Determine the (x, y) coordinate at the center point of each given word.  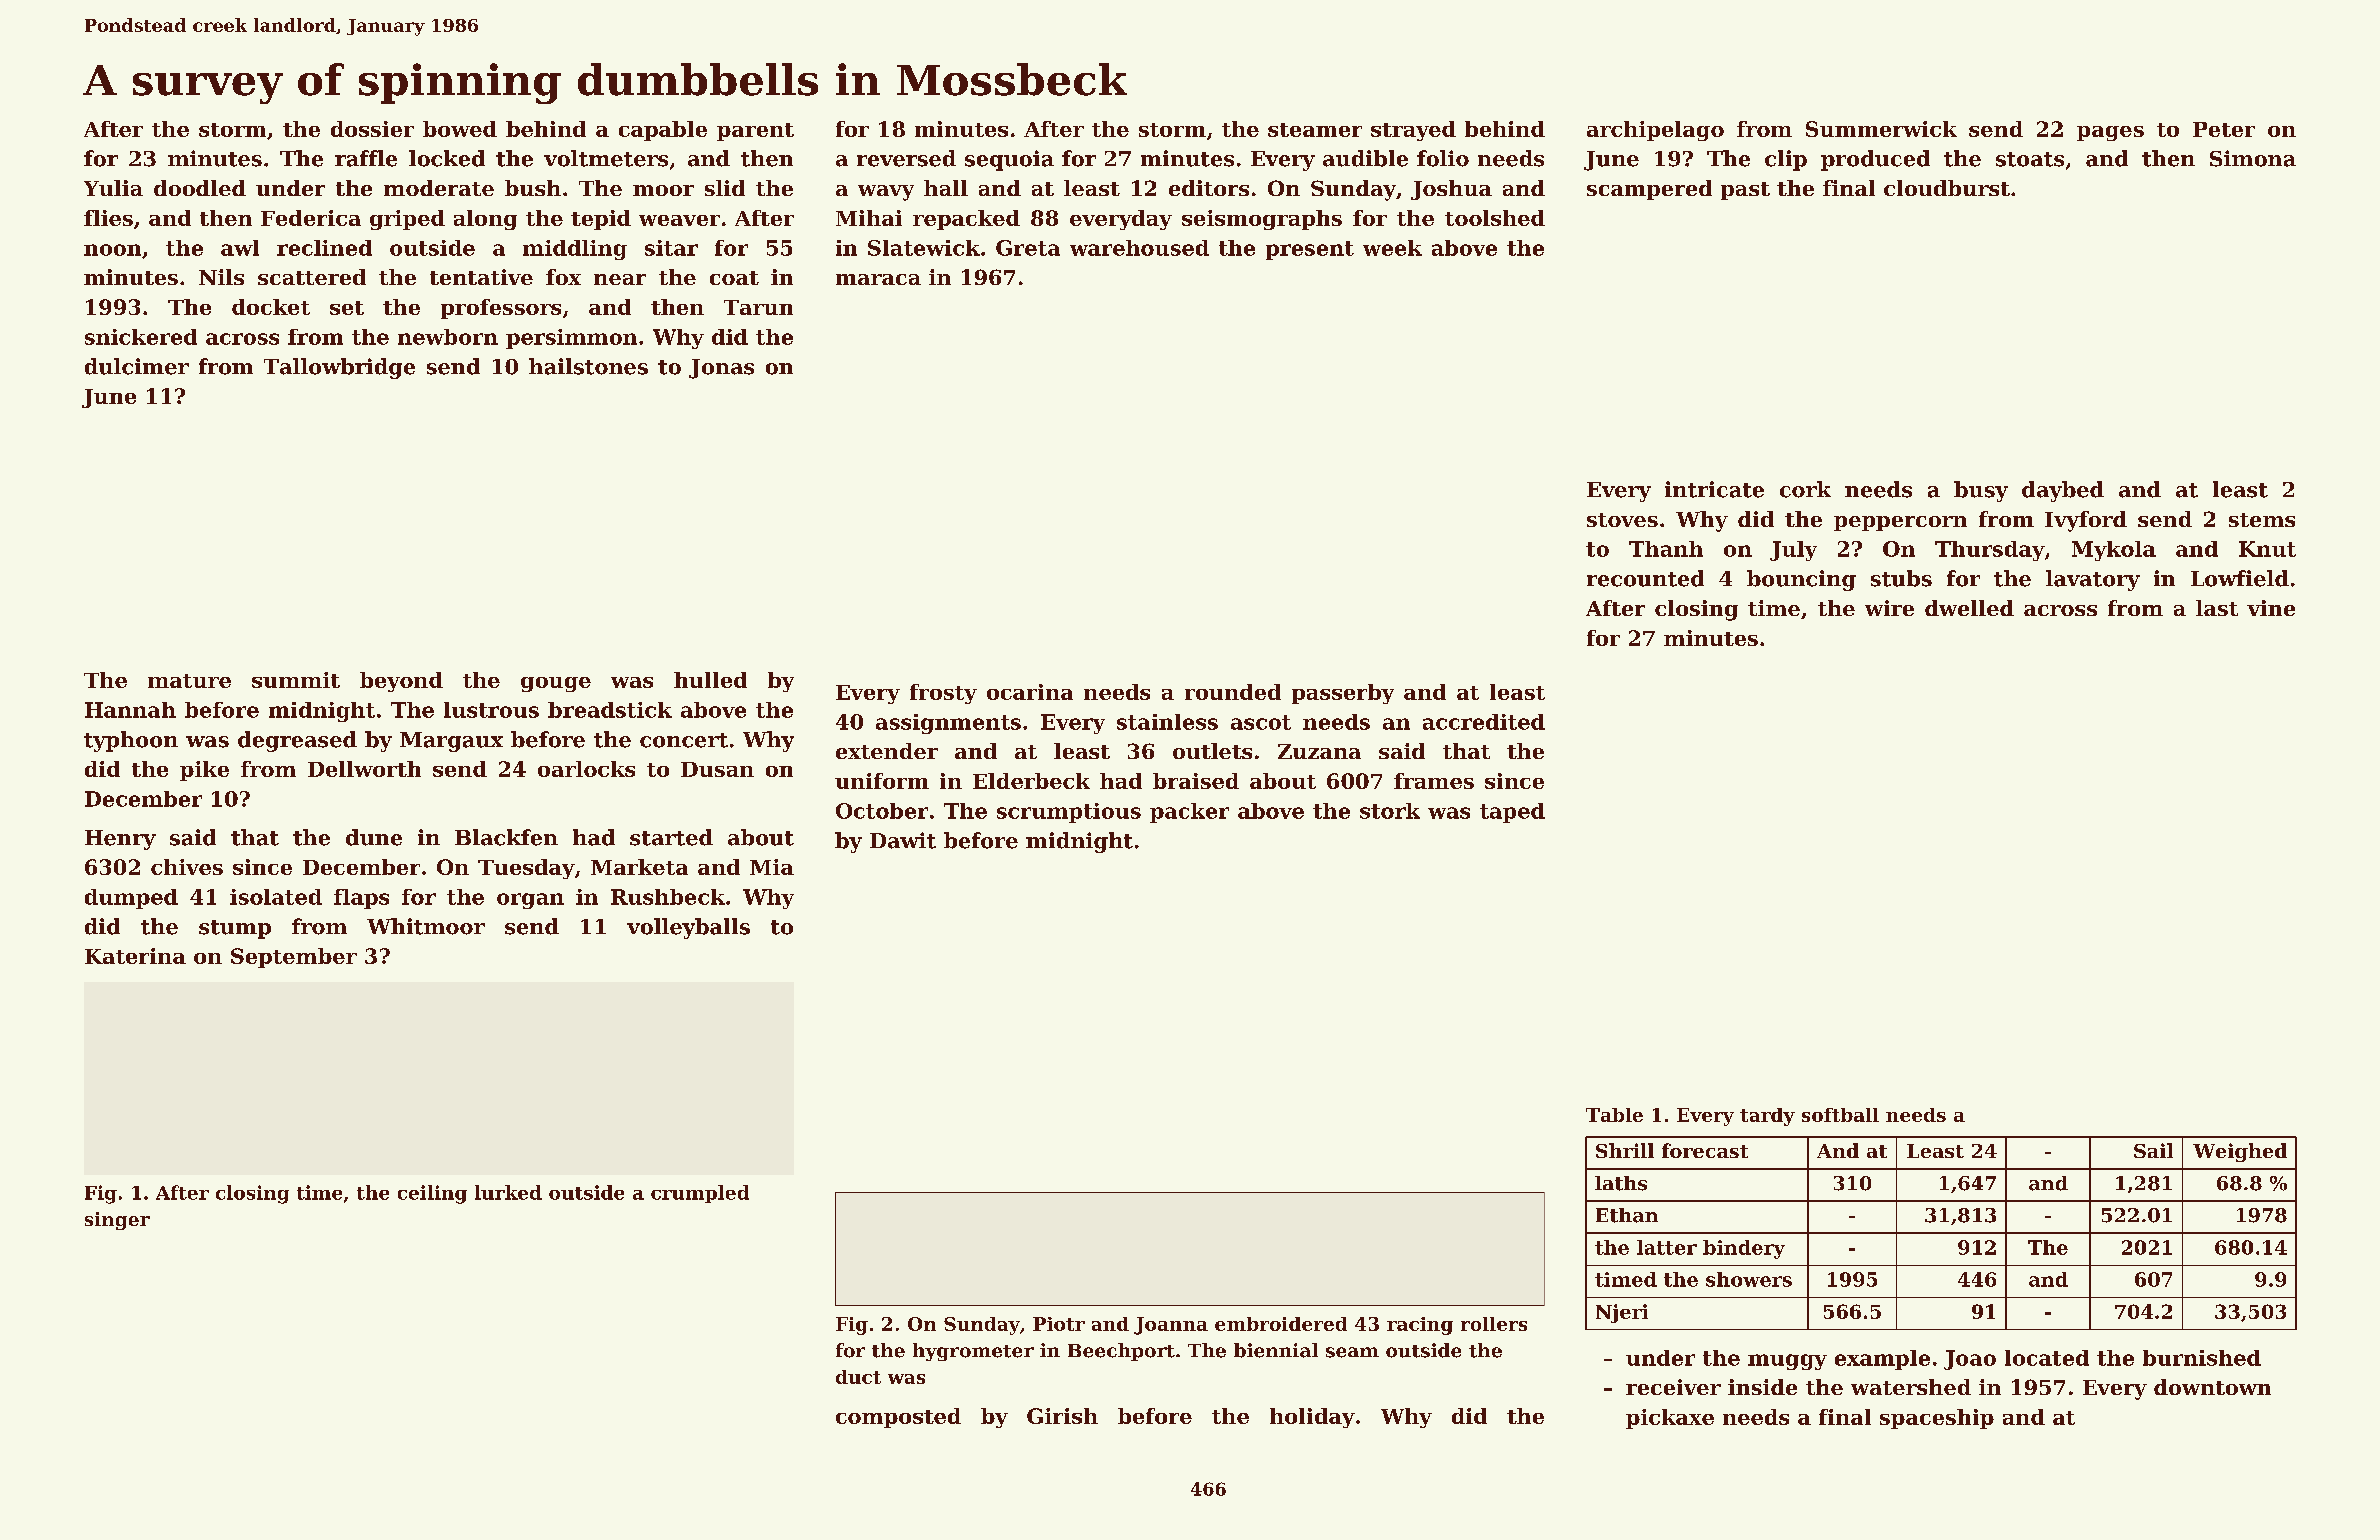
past (1745, 191)
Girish (1062, 1416)
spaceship (1937, 1419)
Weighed (2240, 1152)
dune (374, 837)
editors (1209, 188)
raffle (366, 158)
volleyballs (688, 928)
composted (898, 1418)
